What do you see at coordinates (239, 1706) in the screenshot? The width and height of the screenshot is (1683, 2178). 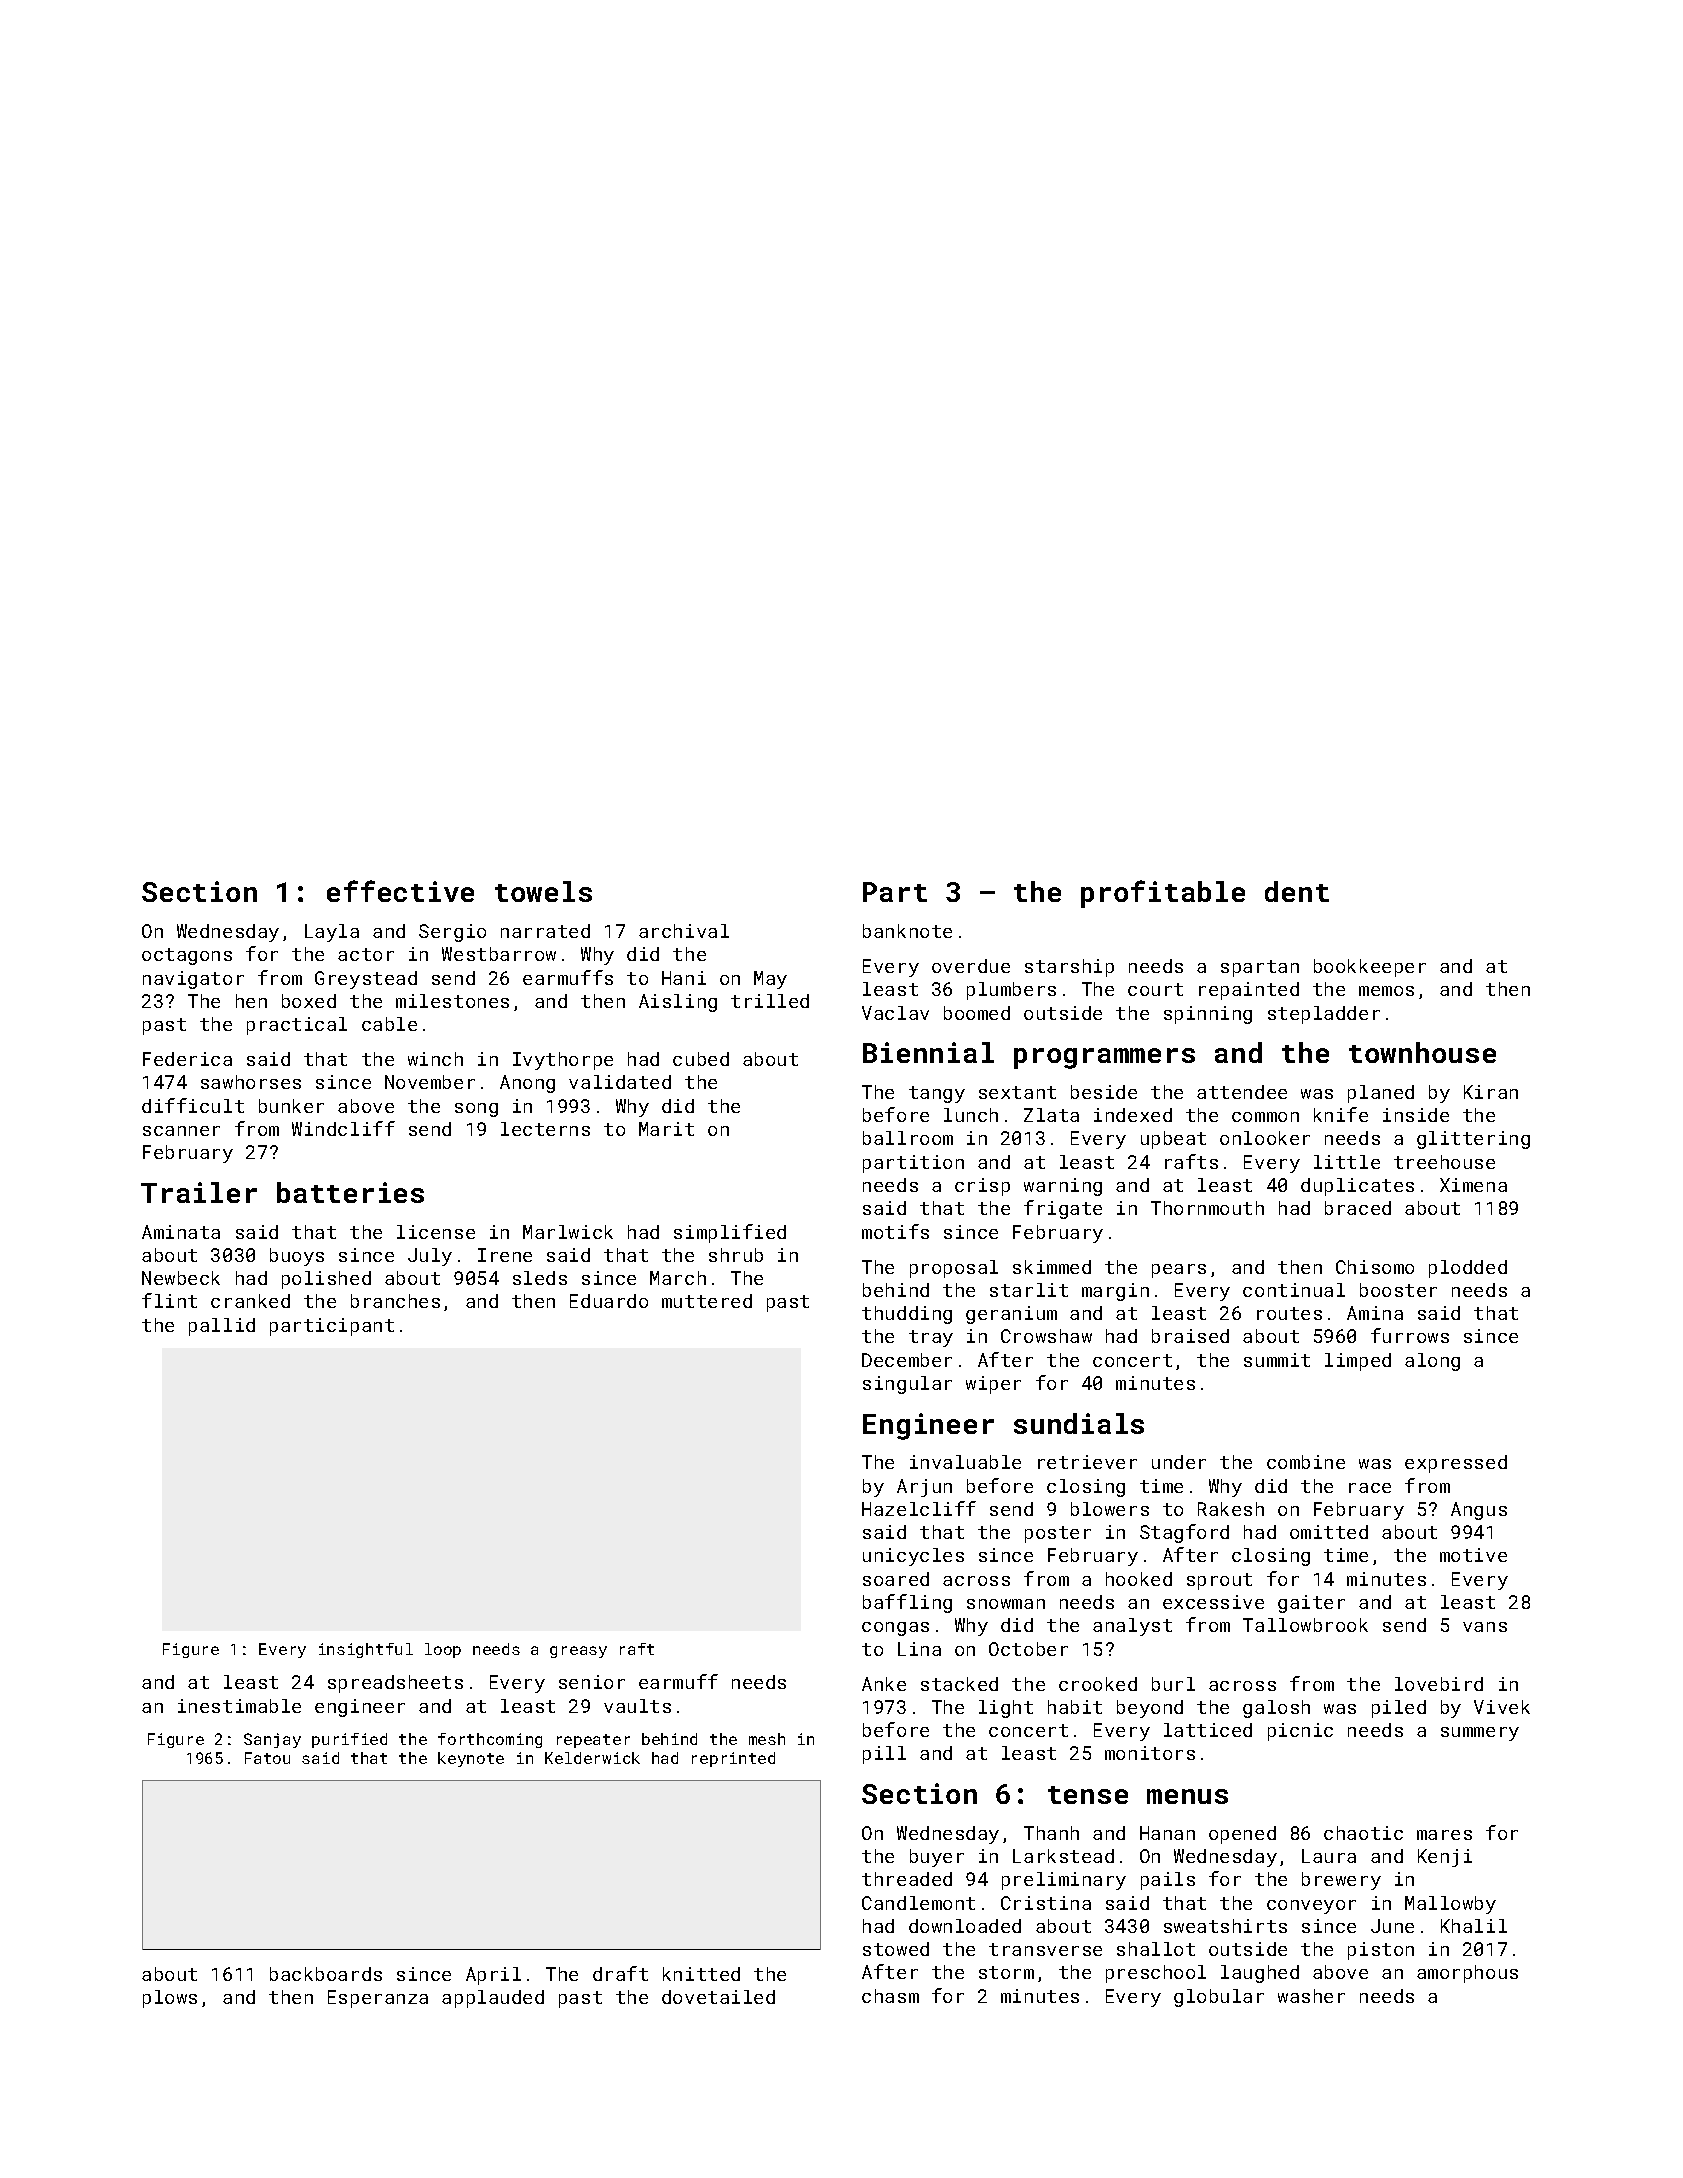 I see `inestimable` at bounding box center [239, 1706].
